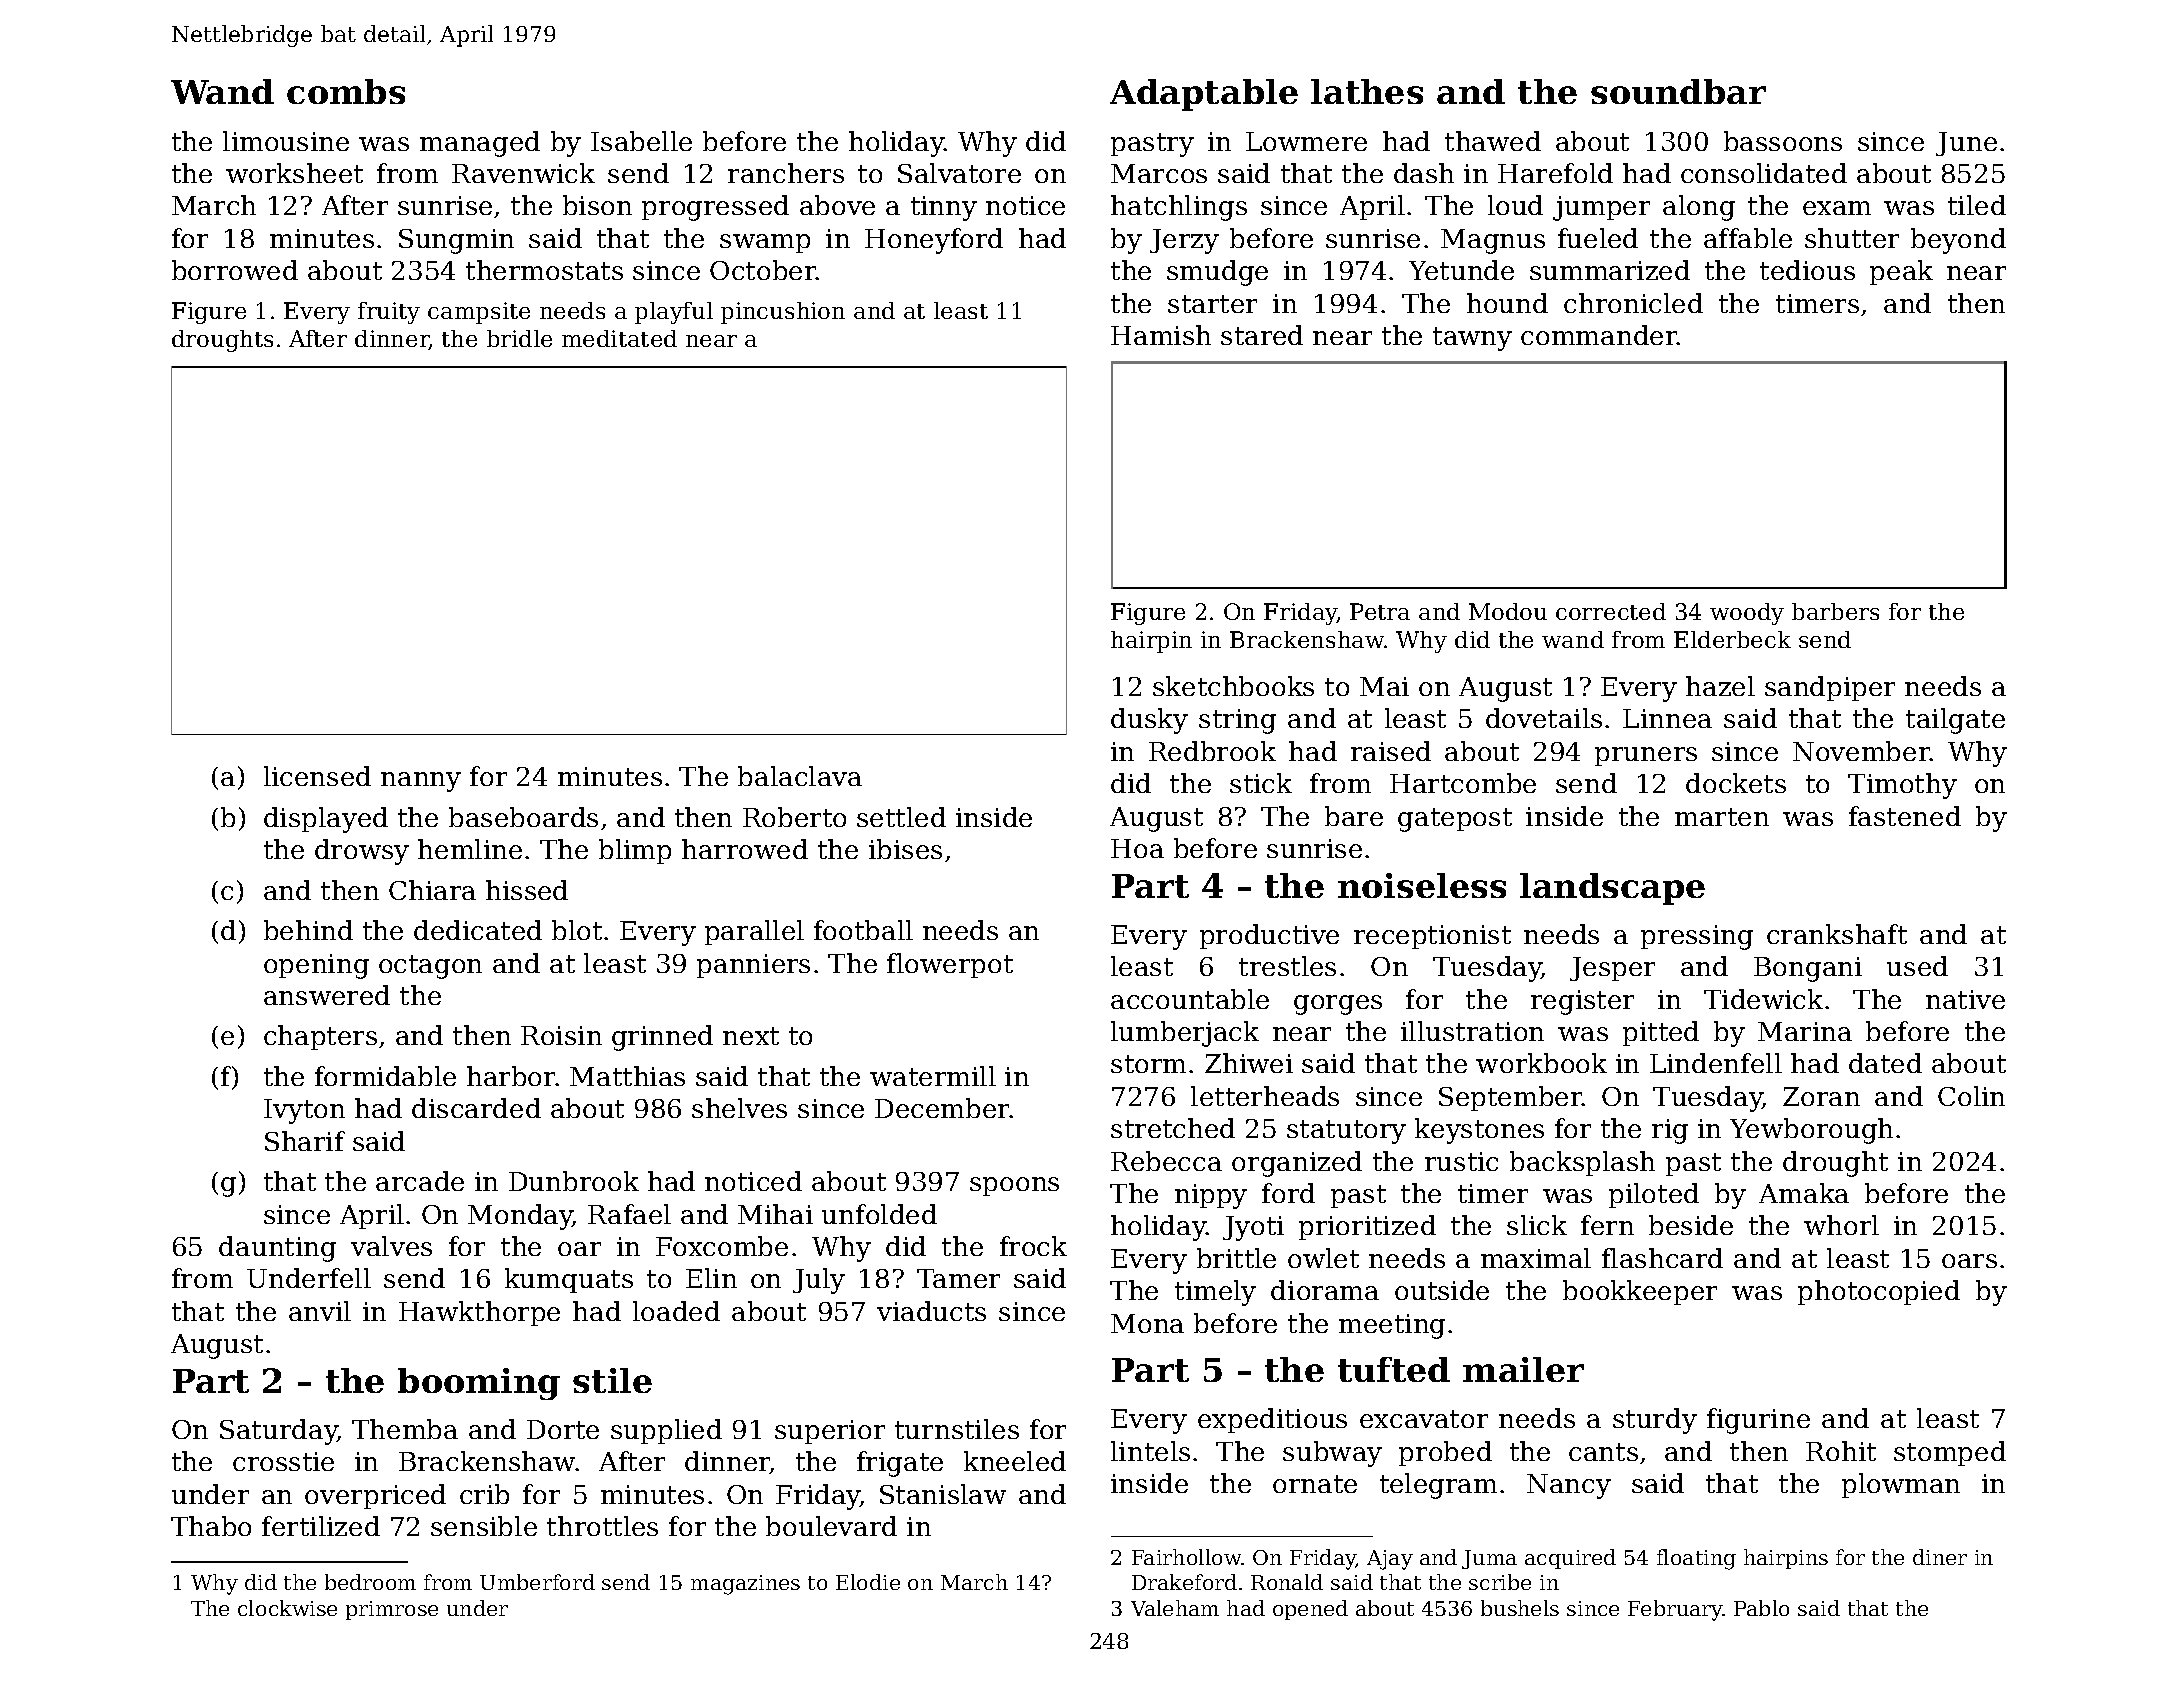 The image size is (2178, 1683). Describe the element at coordinates (1511, 1098) in the screenshot. I see `September` at that location.
